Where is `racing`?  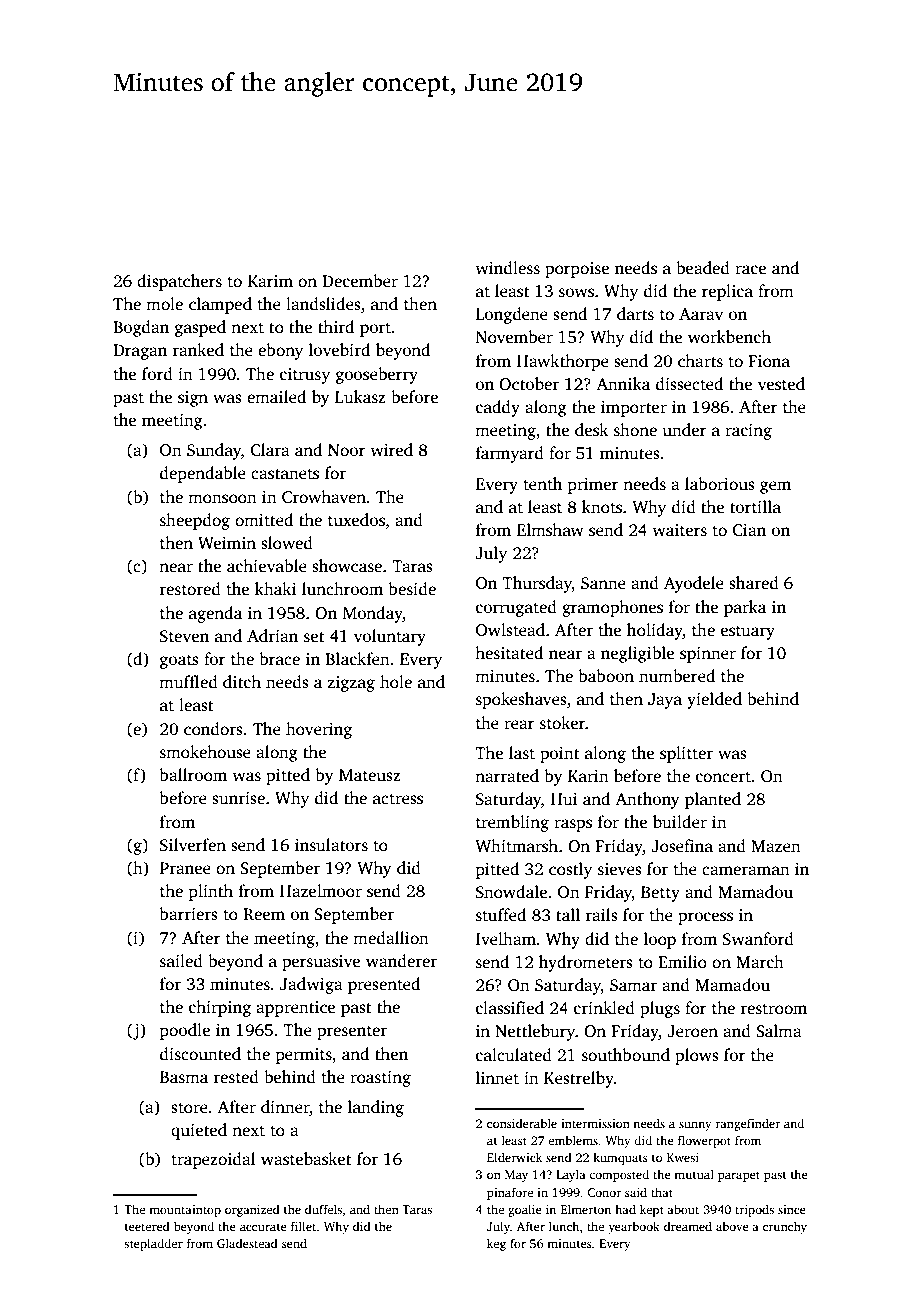
racing is located at coordinates (748, 432).
